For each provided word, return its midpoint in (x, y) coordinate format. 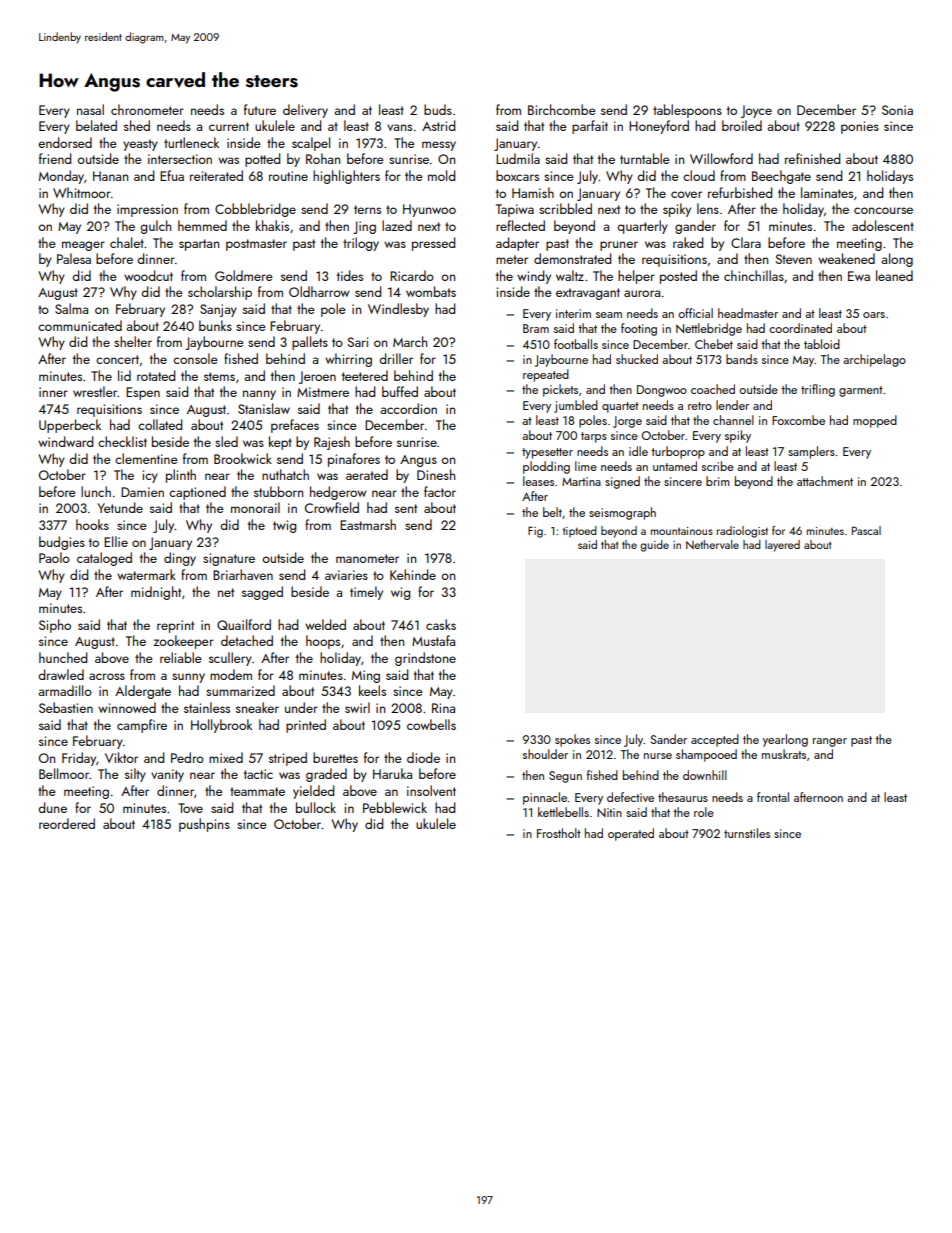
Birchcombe (562, 109)
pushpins (204, 825)
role (704, 812)
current (229, 126)
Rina (443, 708)
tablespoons (687, 111)
